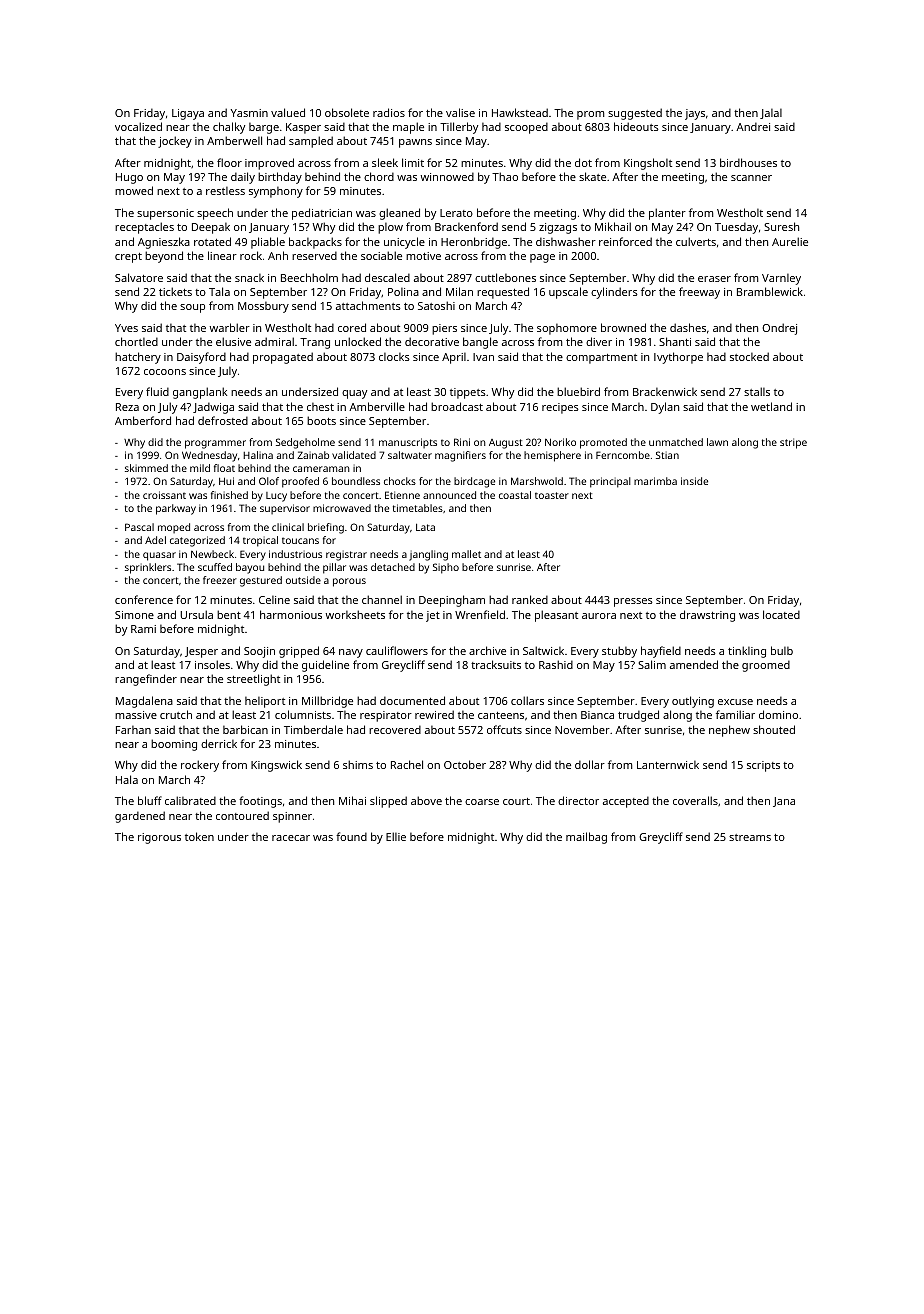 Image resolution: width=924 pixels, height=1314 pixels. I want to click on Bianca, so click(597, 715).
